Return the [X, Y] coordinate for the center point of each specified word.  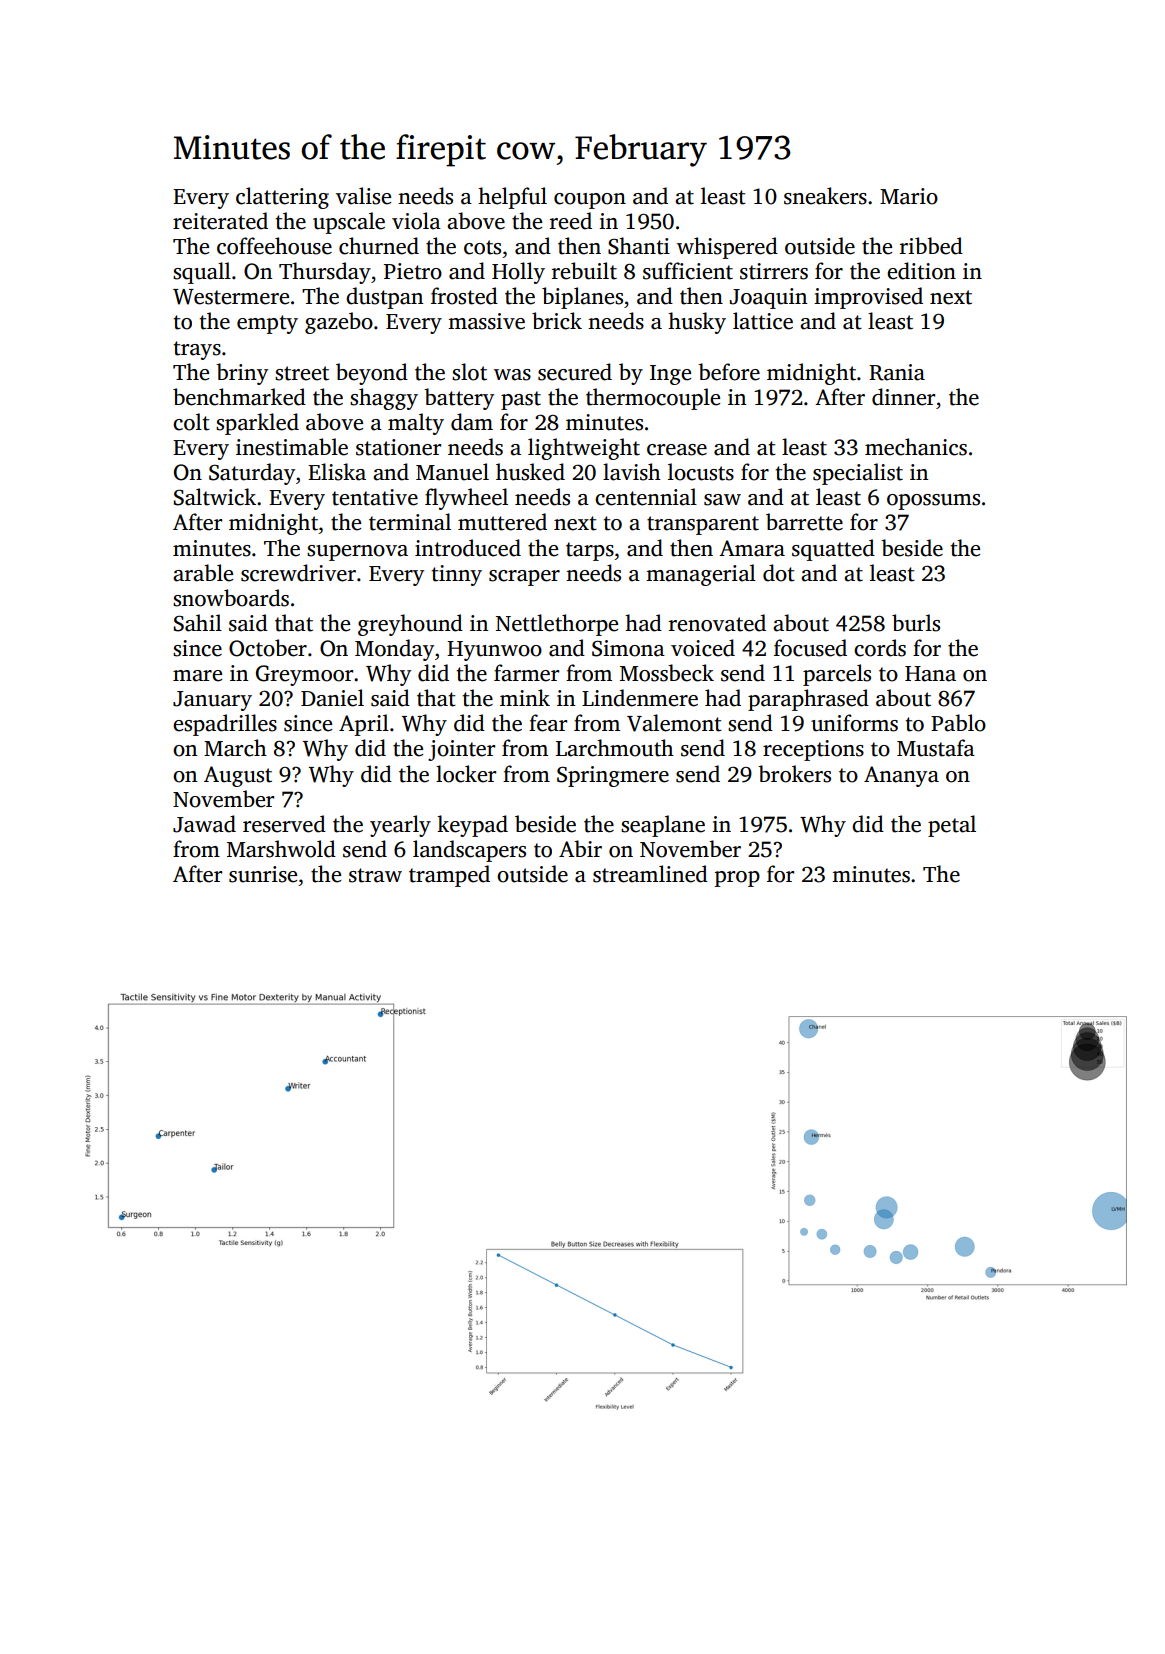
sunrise [263, 874]
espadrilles [225, 725]
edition [921, 271]
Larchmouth [615, 748]
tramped [449, 876]
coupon [590, 201]
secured [575, 372]
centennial [646, 497]
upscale [349, 223]
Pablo [958, 723]
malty [416, 424]
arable [203, 573]
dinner [903, 397]
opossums [933, 502]
